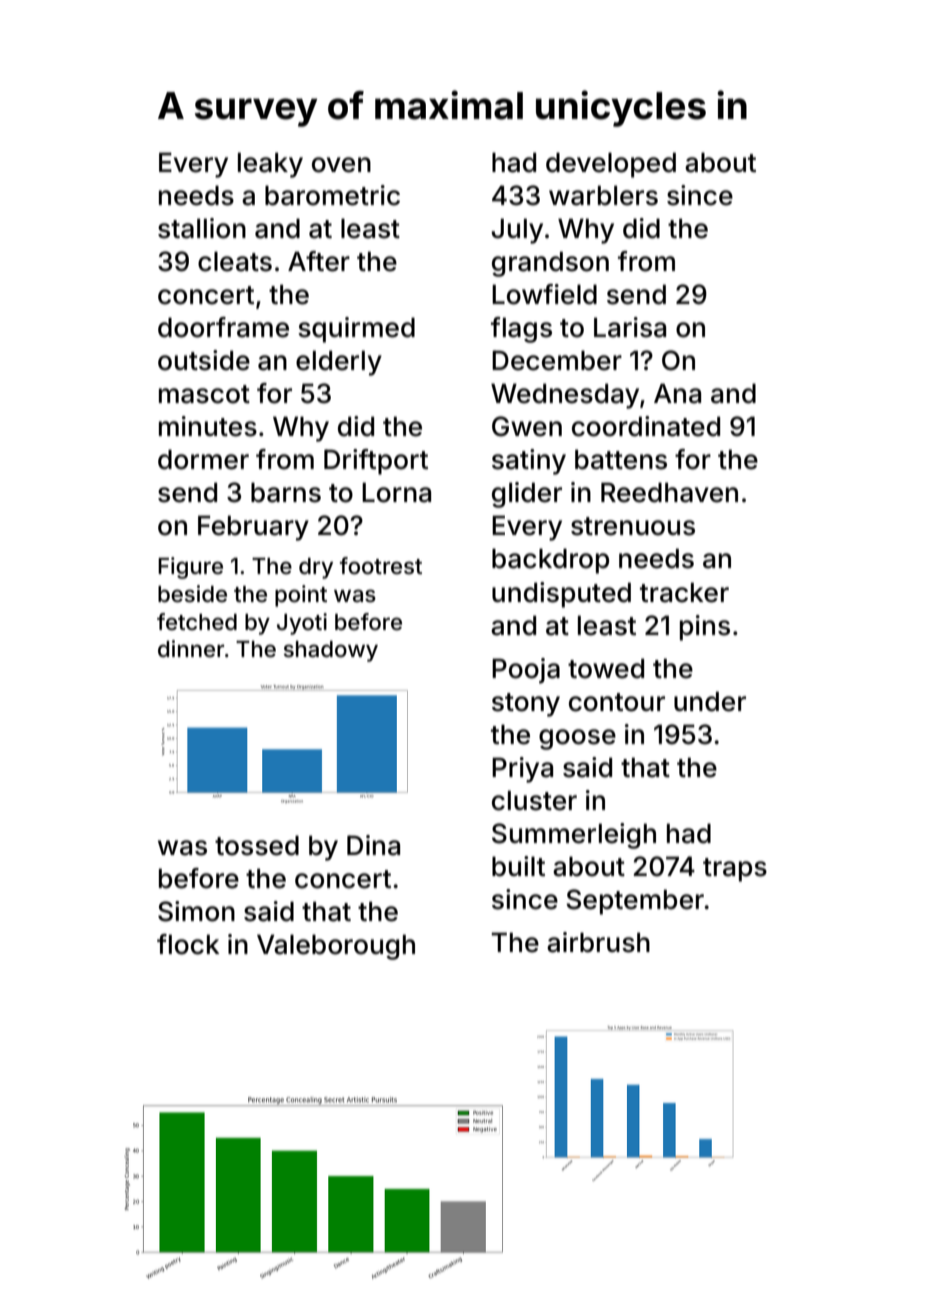  Describe the element at coordinates (561, 595) in the page. I see `undisputed` at that location.
